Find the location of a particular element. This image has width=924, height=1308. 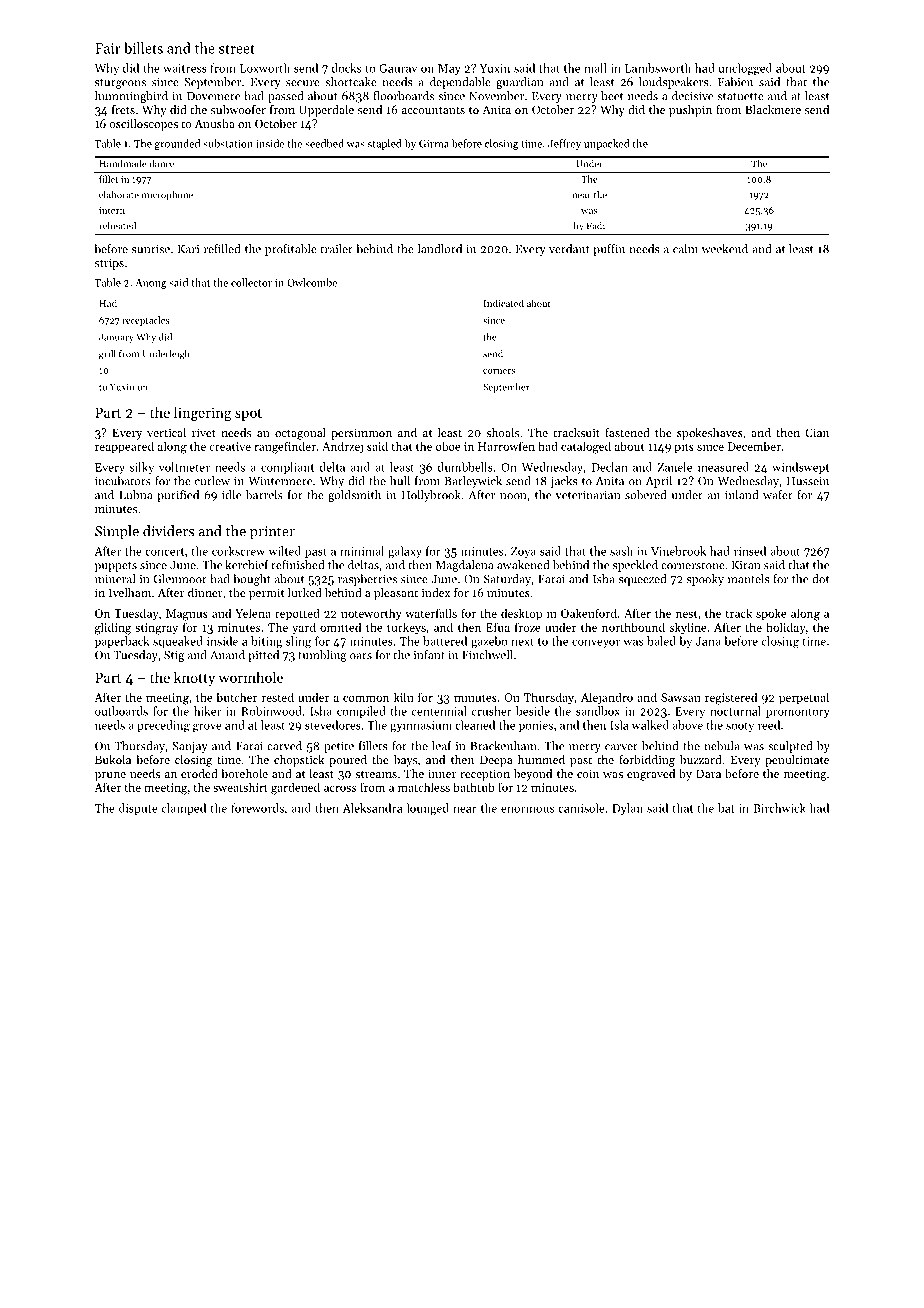

Cian is located at coordinates (817, 432).
